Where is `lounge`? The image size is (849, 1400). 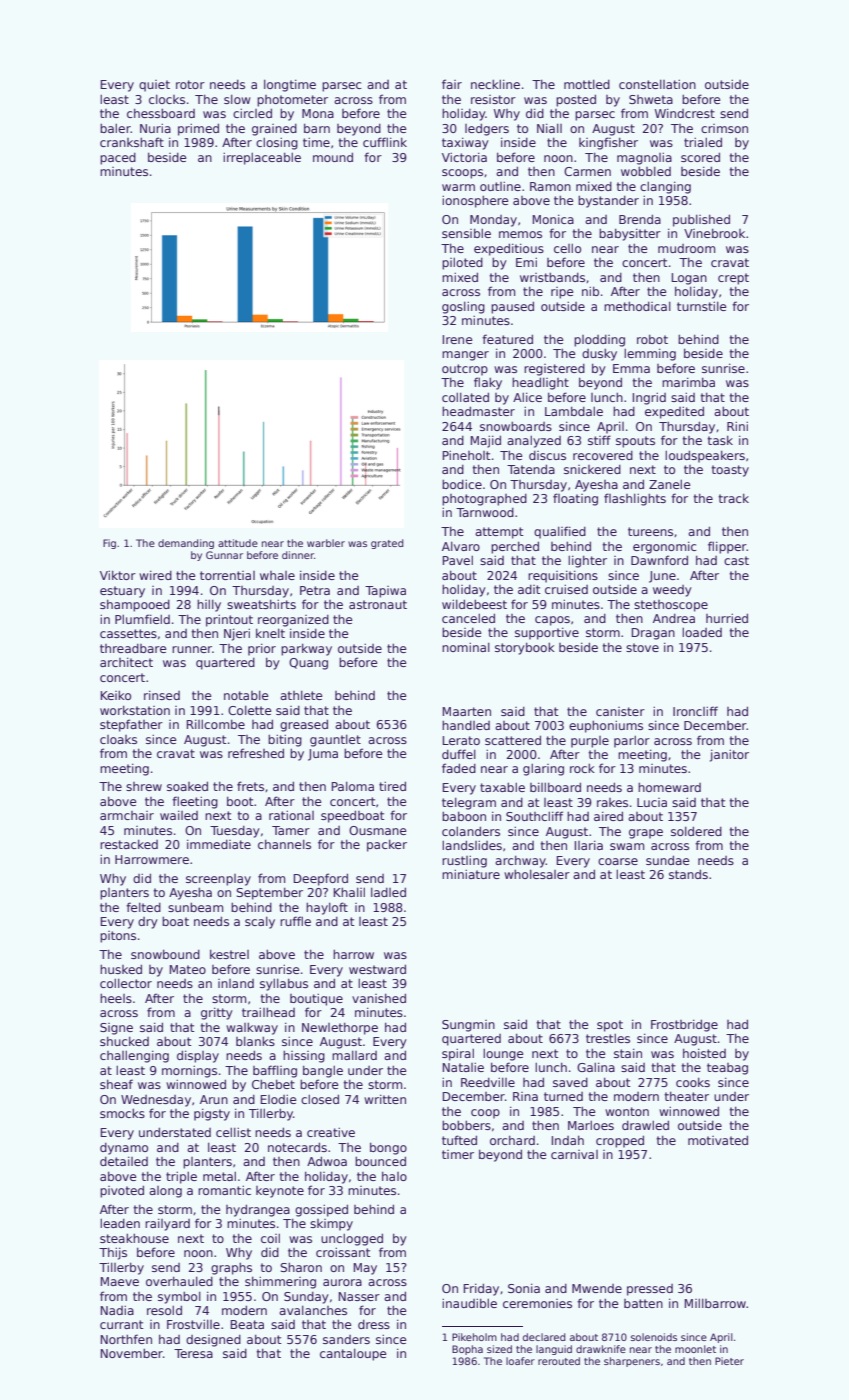 lounge is located at coordinates (503, 1054).
